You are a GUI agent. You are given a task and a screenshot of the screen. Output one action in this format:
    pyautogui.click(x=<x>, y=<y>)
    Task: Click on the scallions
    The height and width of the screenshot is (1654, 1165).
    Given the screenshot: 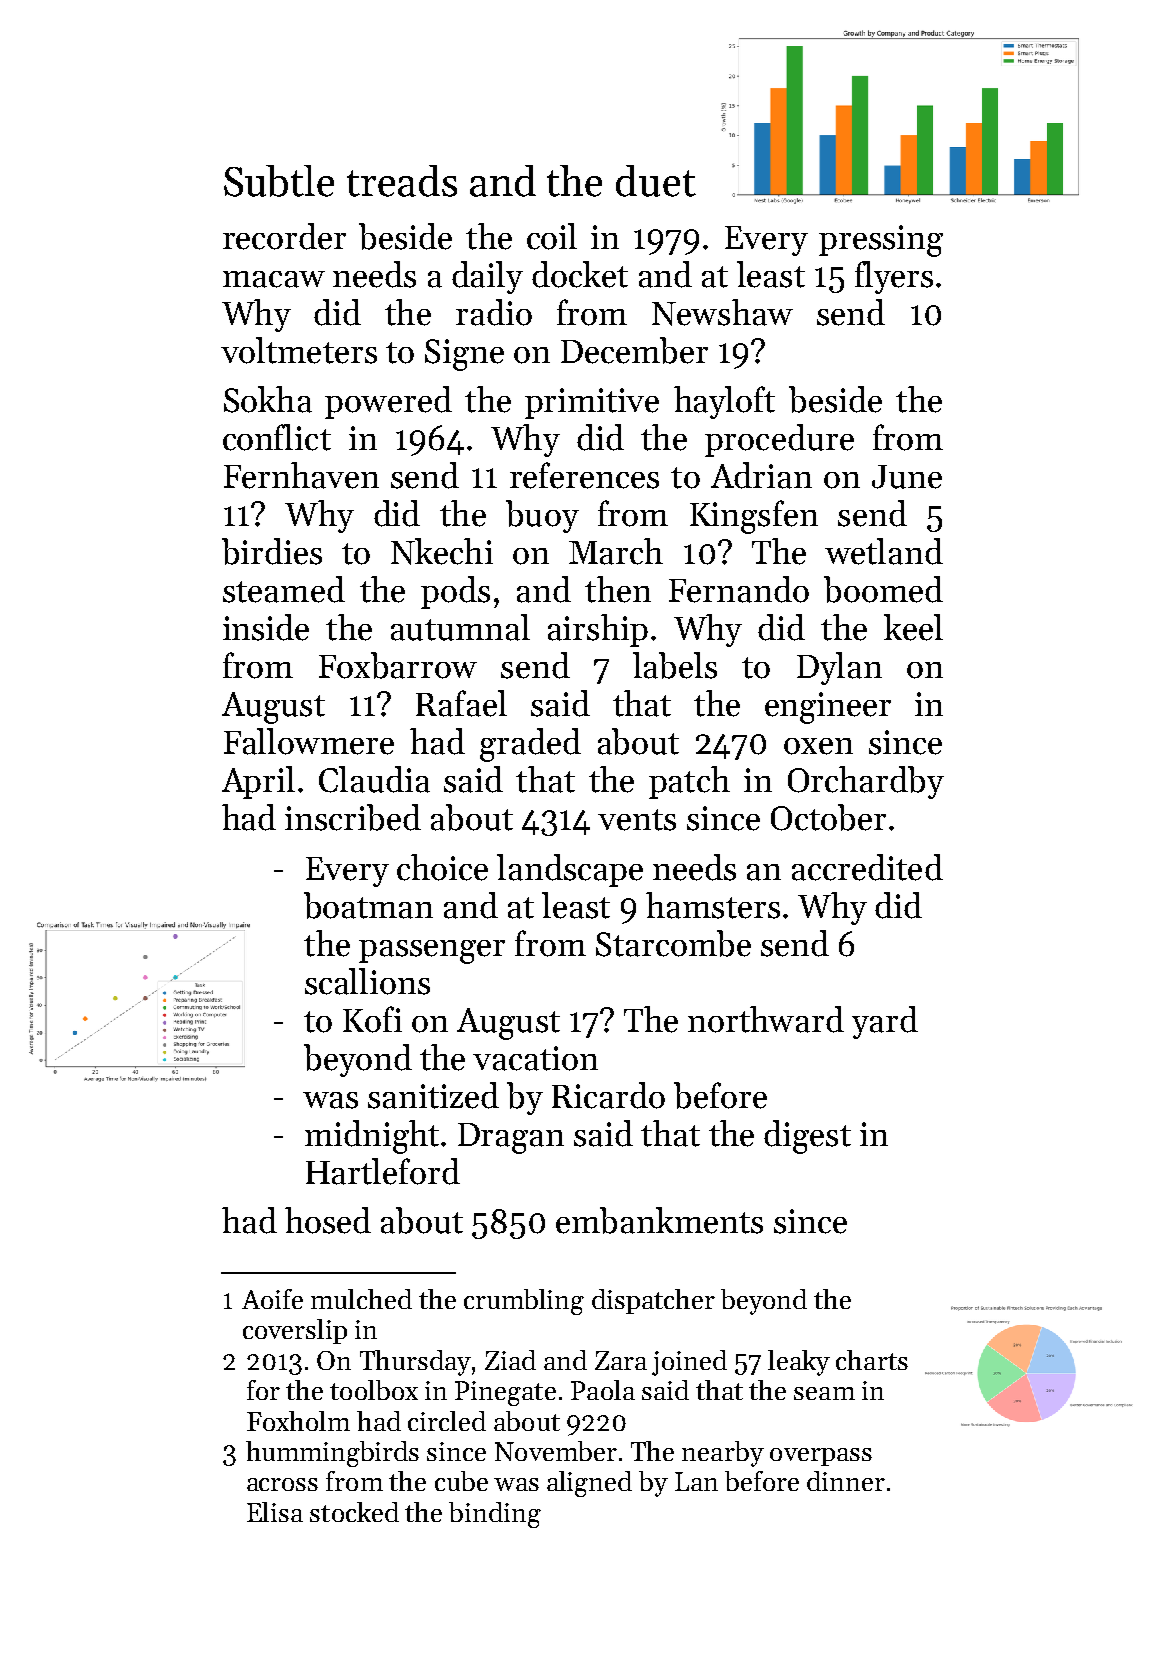 What is the action you would take?
    pyautogui.click(x=367, y=981)
